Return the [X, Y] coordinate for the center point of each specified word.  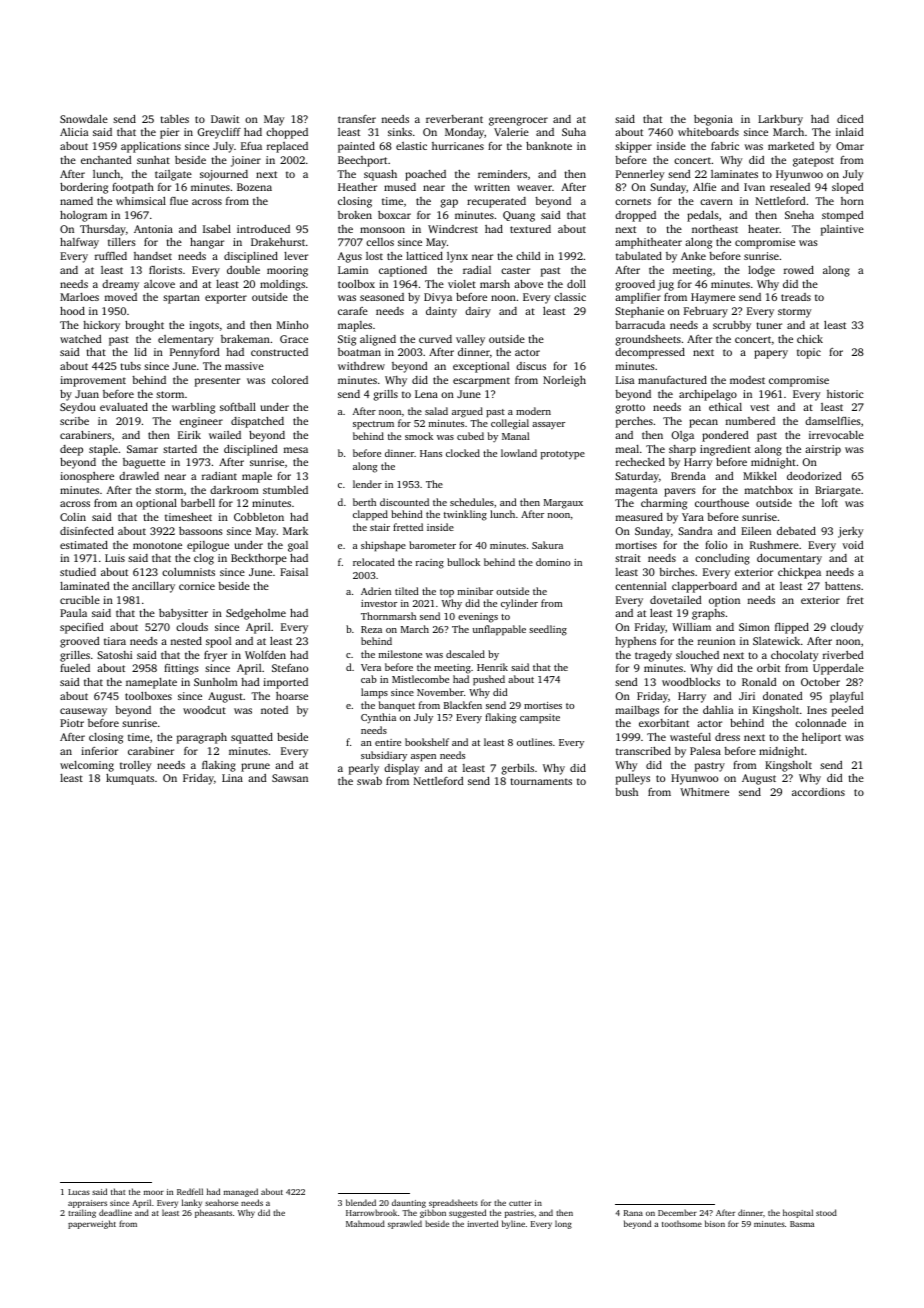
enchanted [106, 160]
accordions [818, 792]
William [691, 627]
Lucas [79, 1192]
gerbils [518, 769]
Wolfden [265, 655]
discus [531, 366]
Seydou [78, 408]
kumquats [130, 779]
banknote [549, 146]
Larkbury [780, 120]
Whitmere [704, 792]
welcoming [87, 766]
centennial [640, 586]
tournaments [541, 781]
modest [747, 380]
